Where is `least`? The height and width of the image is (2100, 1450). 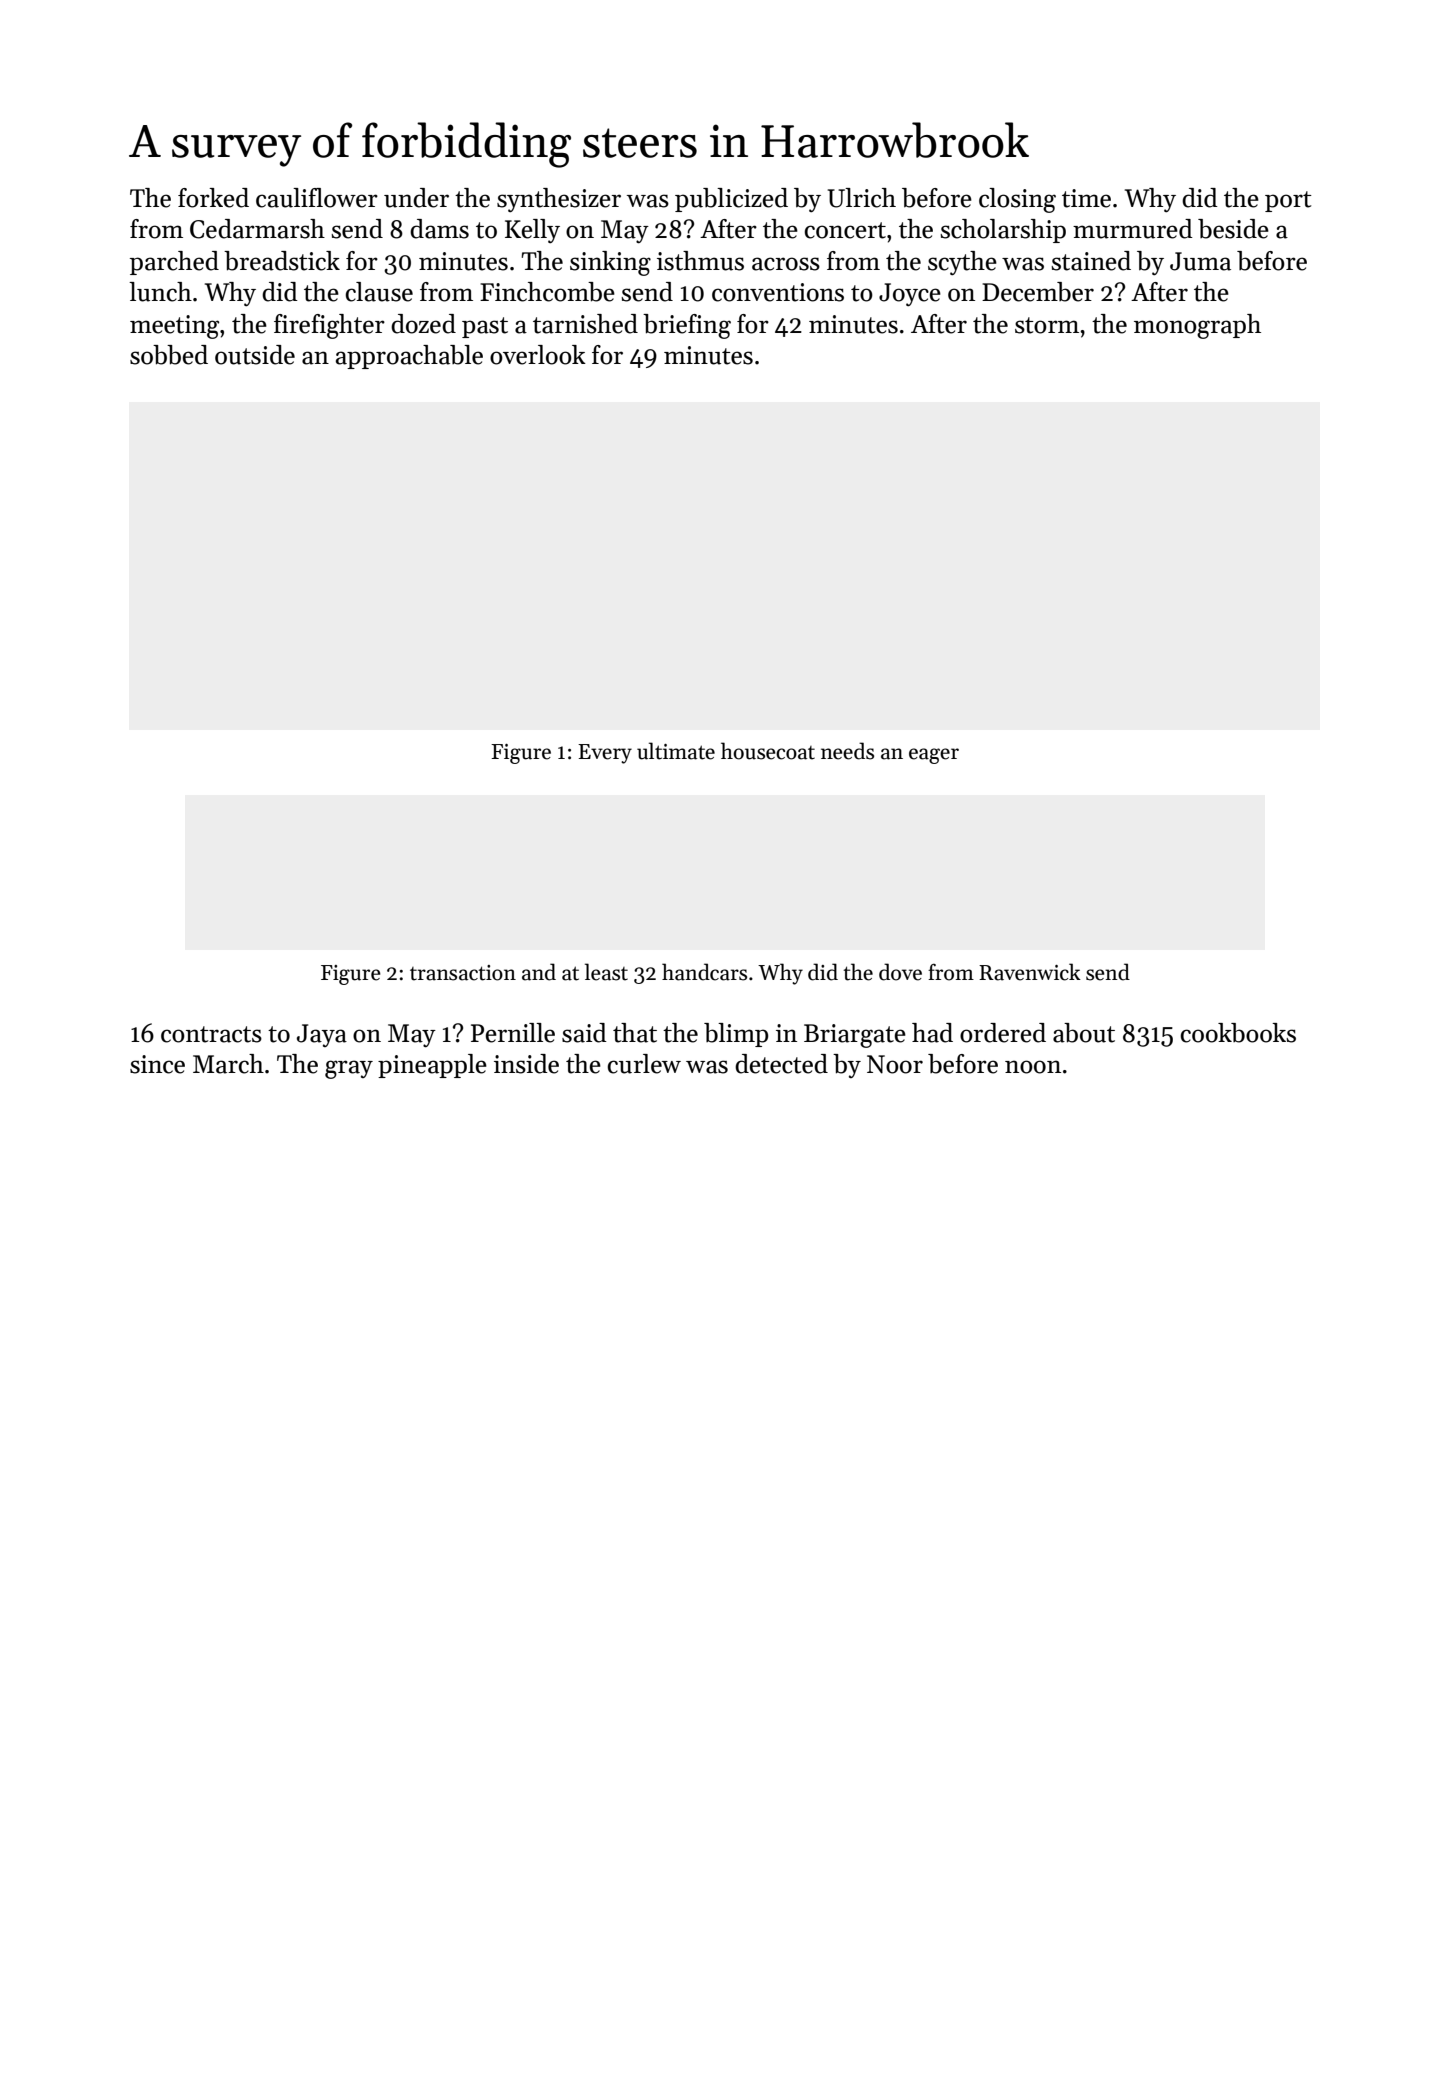 least is located at coordinates (606, 972).
